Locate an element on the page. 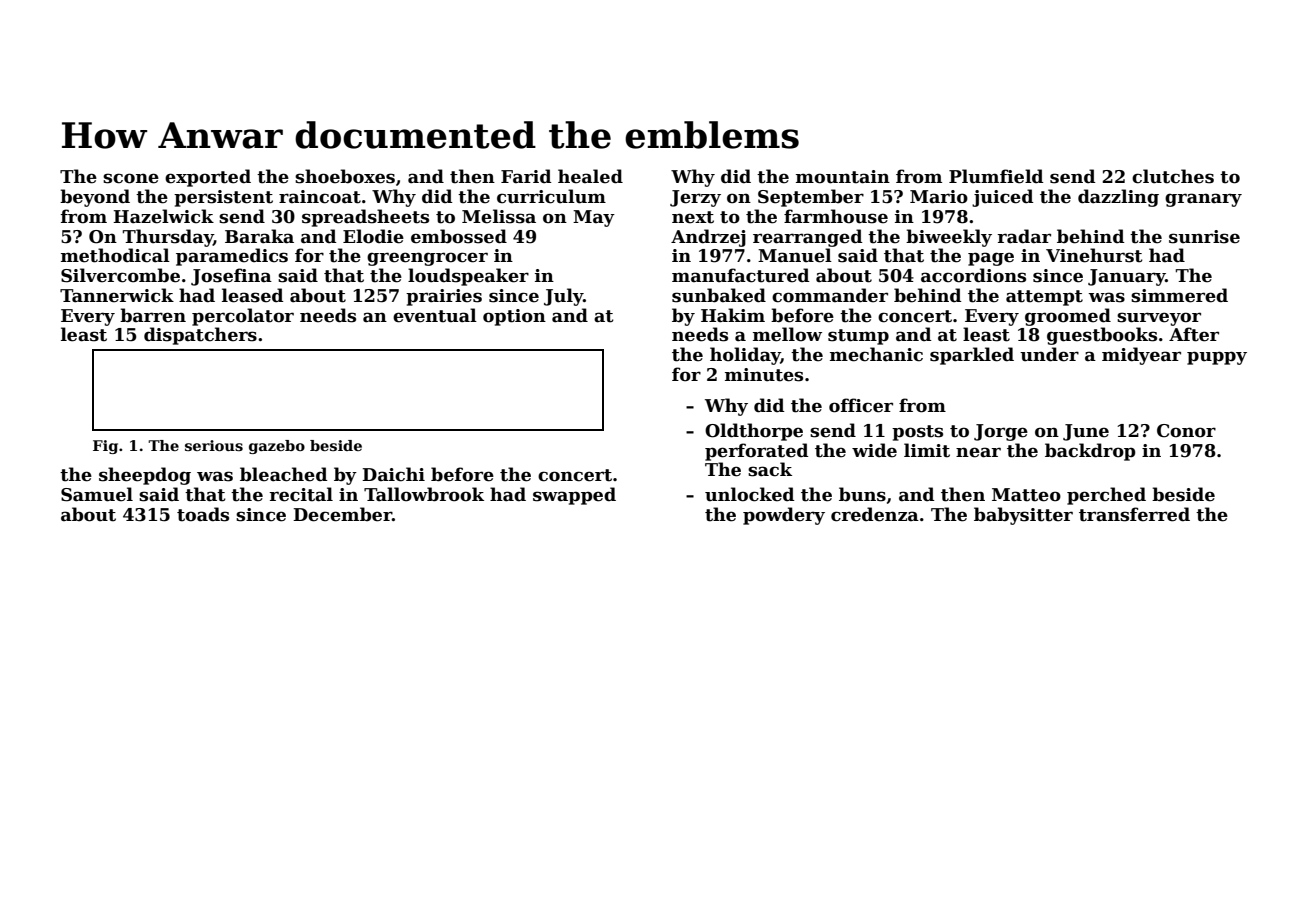 The height and width of the image is (924, 1308). clutches is located at coordinates (1173, 176).
